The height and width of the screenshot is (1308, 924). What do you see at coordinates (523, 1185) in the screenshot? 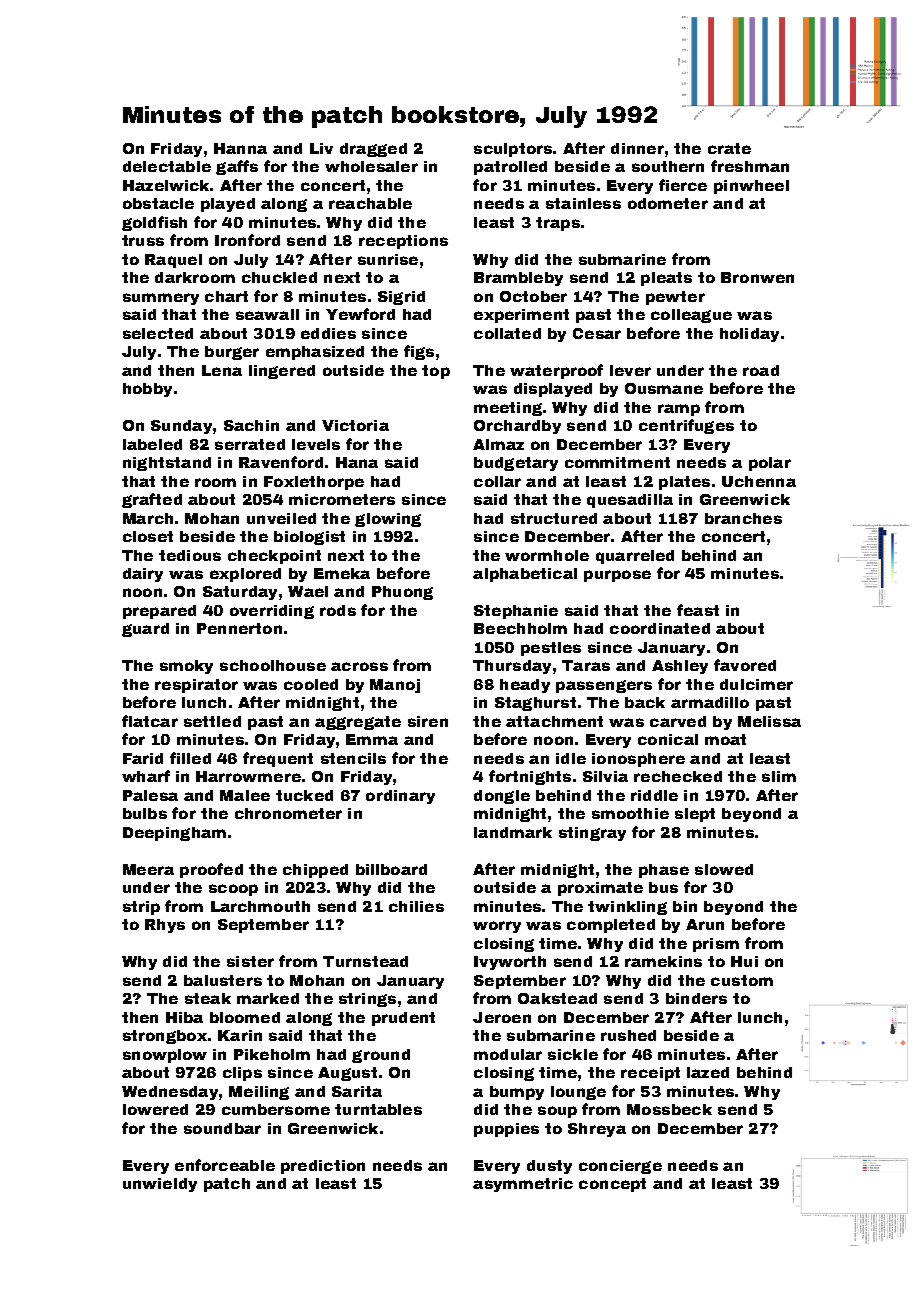
I see `asymmetric` at bounding box center [523, 1185].
